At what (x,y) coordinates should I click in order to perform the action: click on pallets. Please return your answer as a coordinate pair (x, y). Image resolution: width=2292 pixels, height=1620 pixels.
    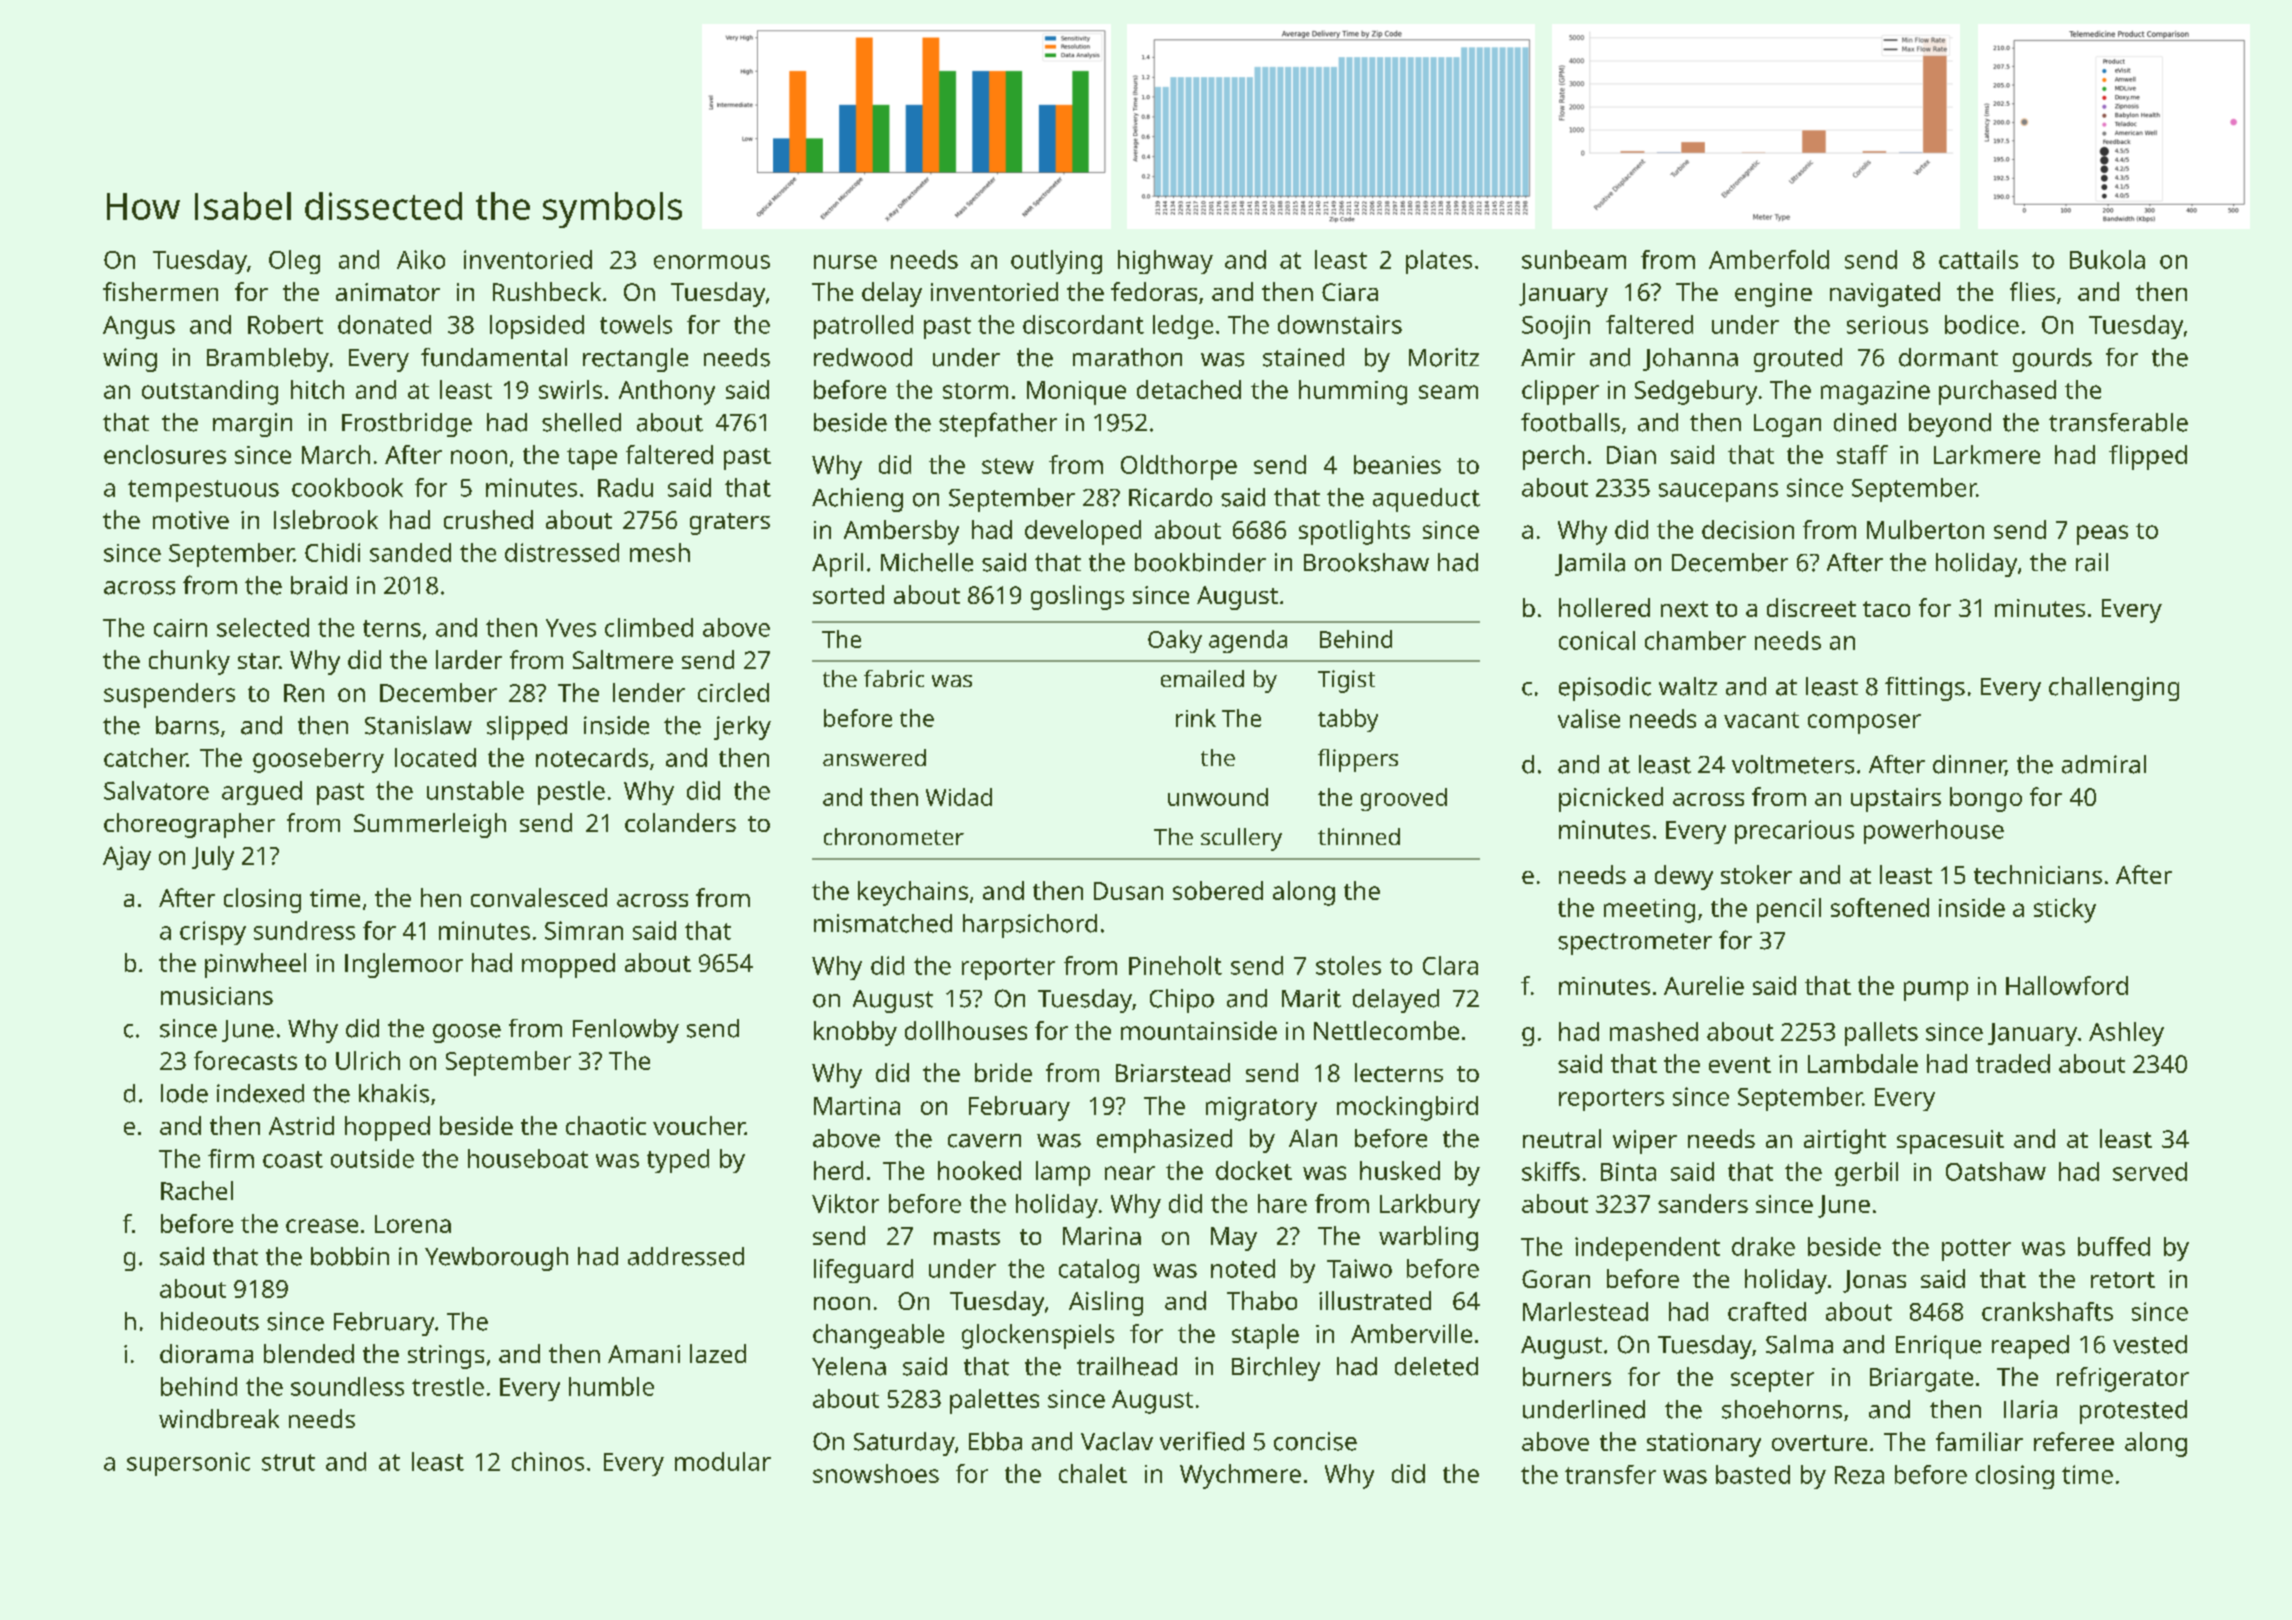
    Looking at the image, I should click on (1881, 1034).
